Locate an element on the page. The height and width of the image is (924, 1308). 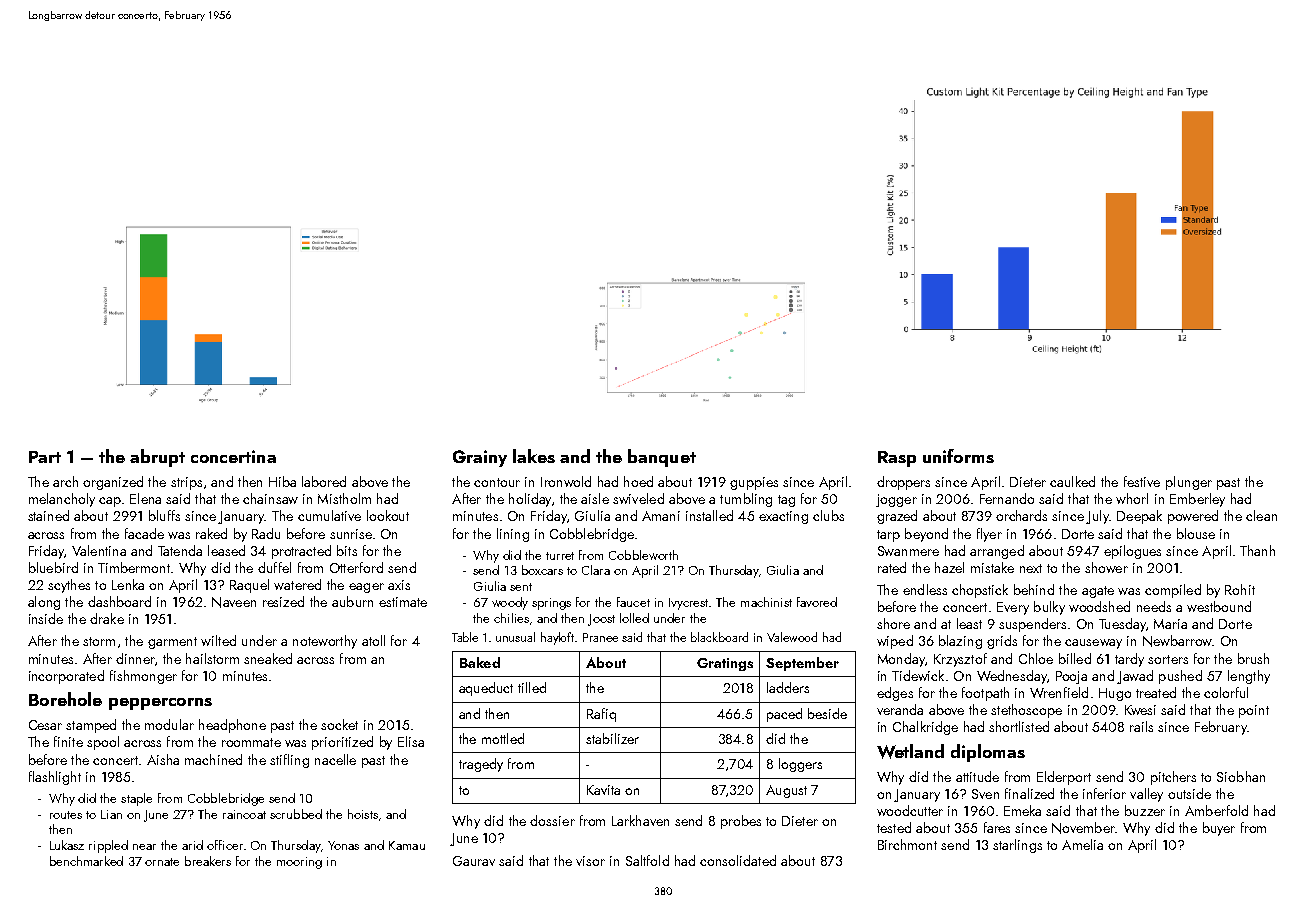
machinist is located at coordinates (766, 602).
